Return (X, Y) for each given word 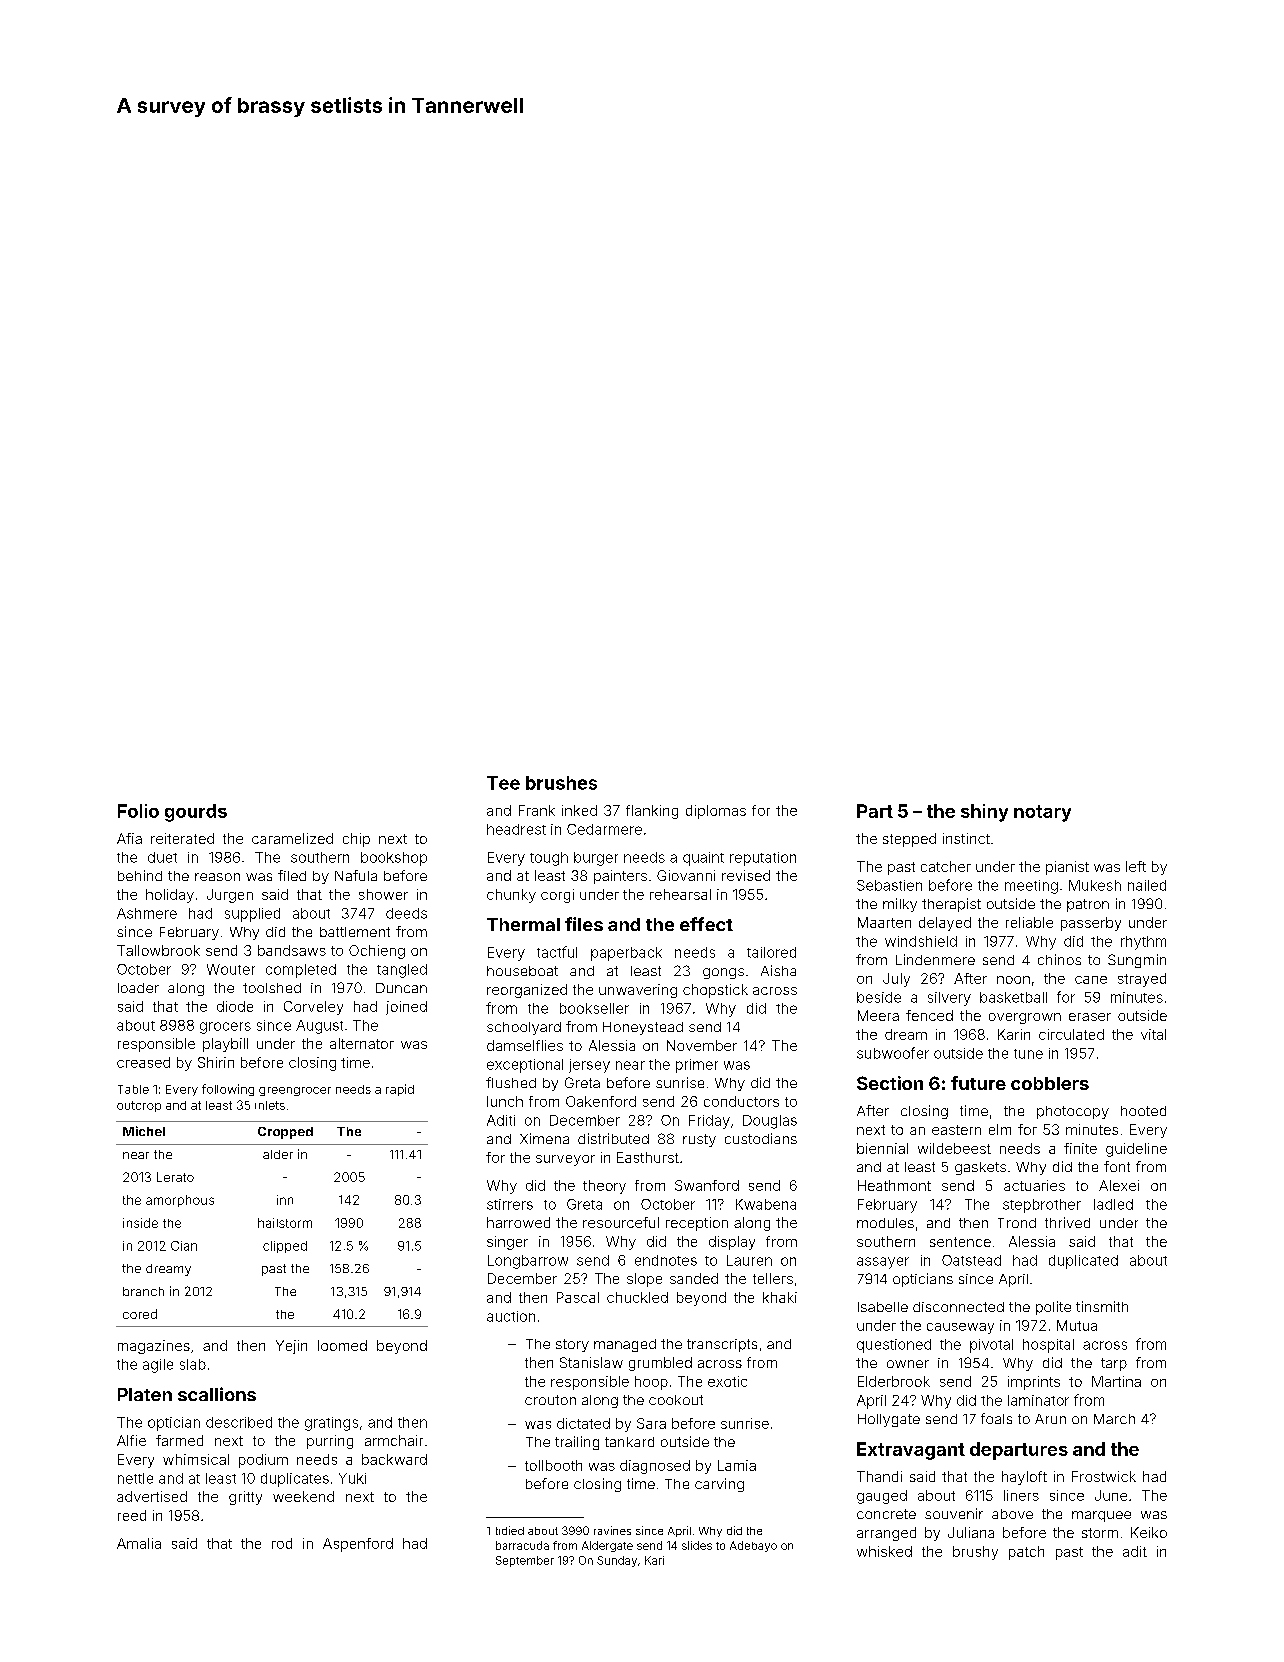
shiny (984, 813)
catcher (946, 866)
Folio (138, 811)
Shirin (216, 1062)
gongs (723, 973)
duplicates (295, 1480)
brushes (561, 783)
